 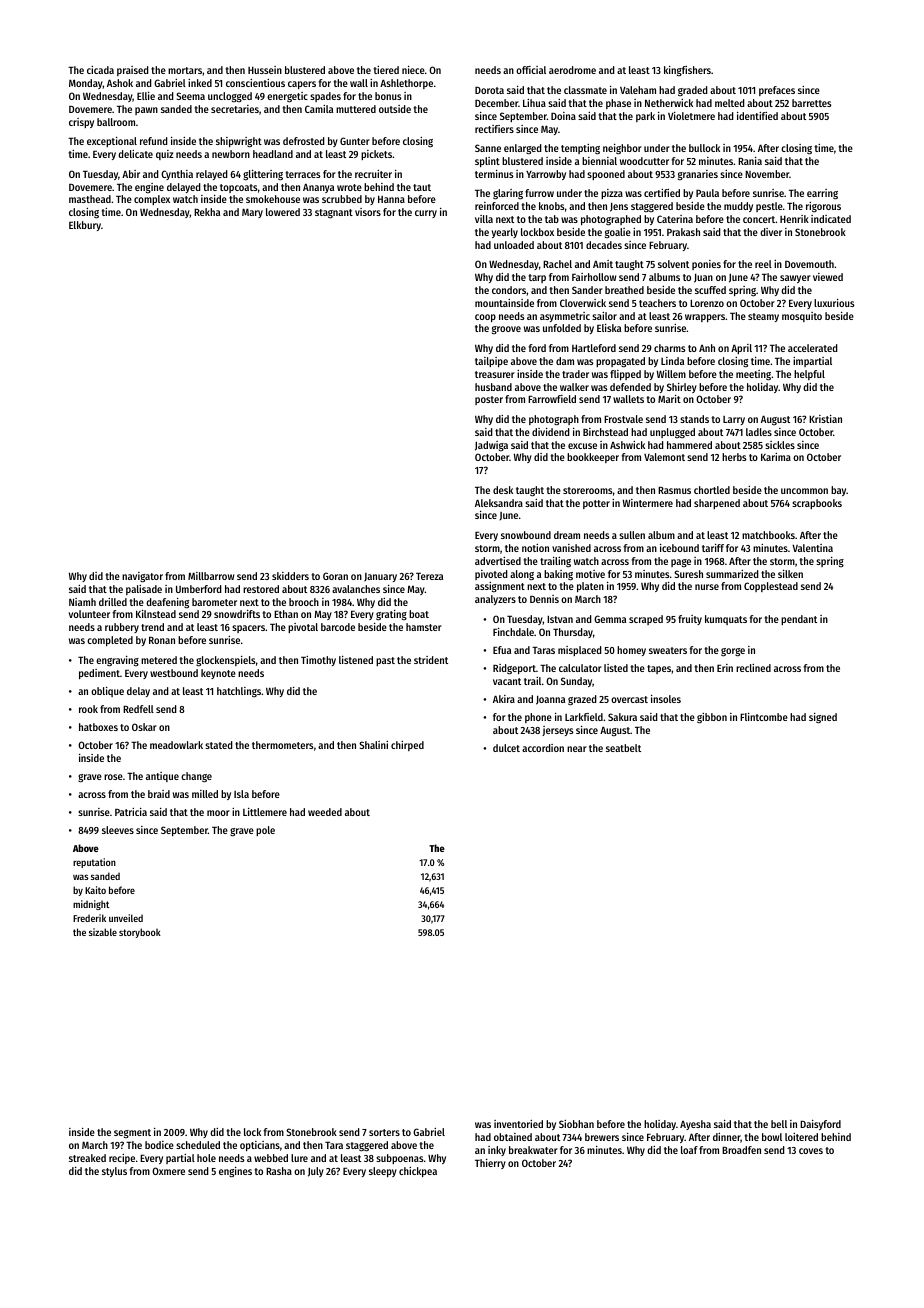 What do you see at coordinates (384, 1132) in the page?
I see `sorters` at bounding box center [384, 1132].
